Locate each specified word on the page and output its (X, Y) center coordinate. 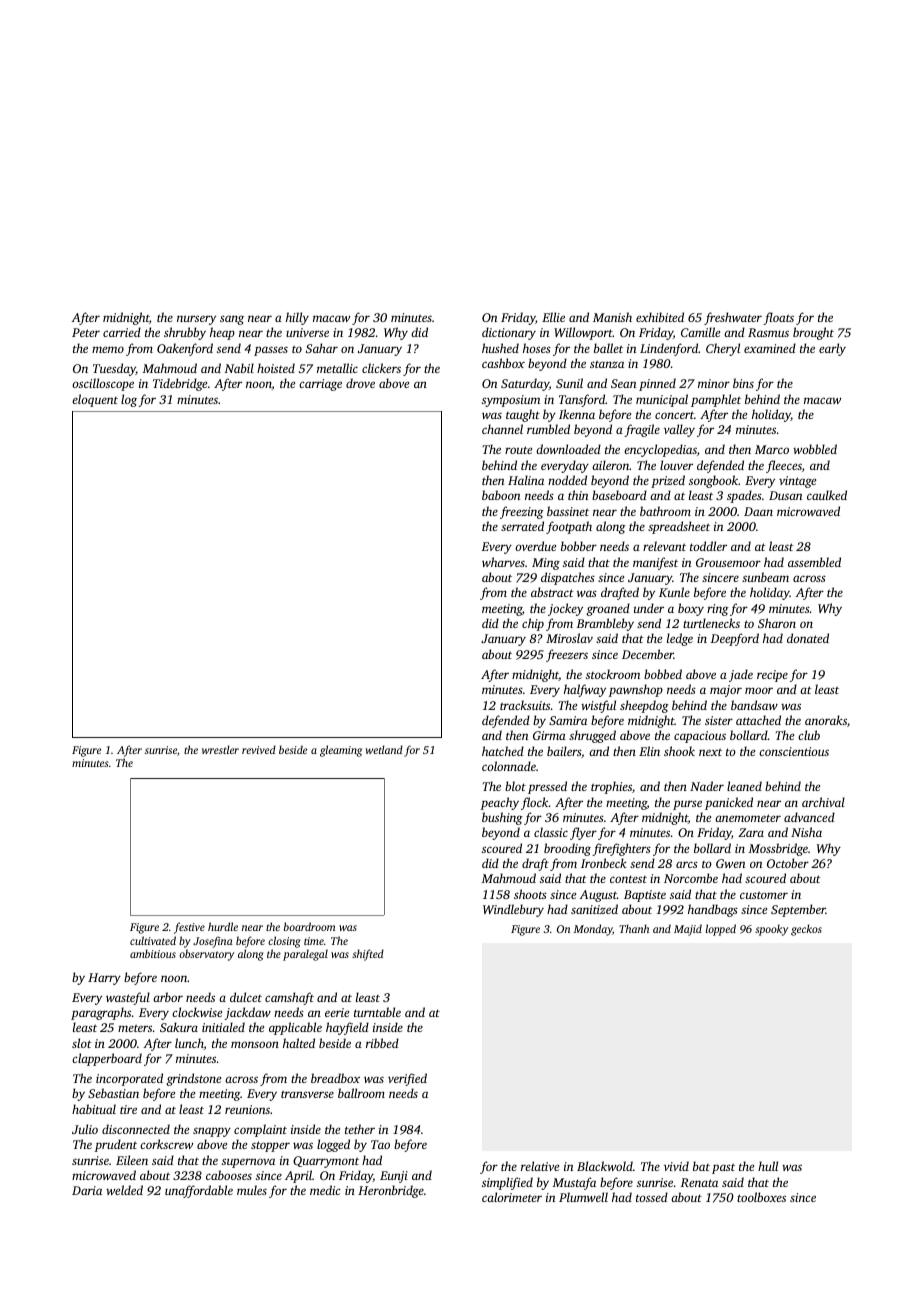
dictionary (509, 333)
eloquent (95, 400)
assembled (814, 562)
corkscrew (166, 1144)
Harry (104, 979)
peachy (500, 803)
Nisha (806, 832)
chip (533, 624)
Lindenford (669, 349)
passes (271, 351)
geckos (806, 930)
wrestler (220, 749)
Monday (593, 930)
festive (189, 928)
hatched (503, 751)
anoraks (826, 720)
